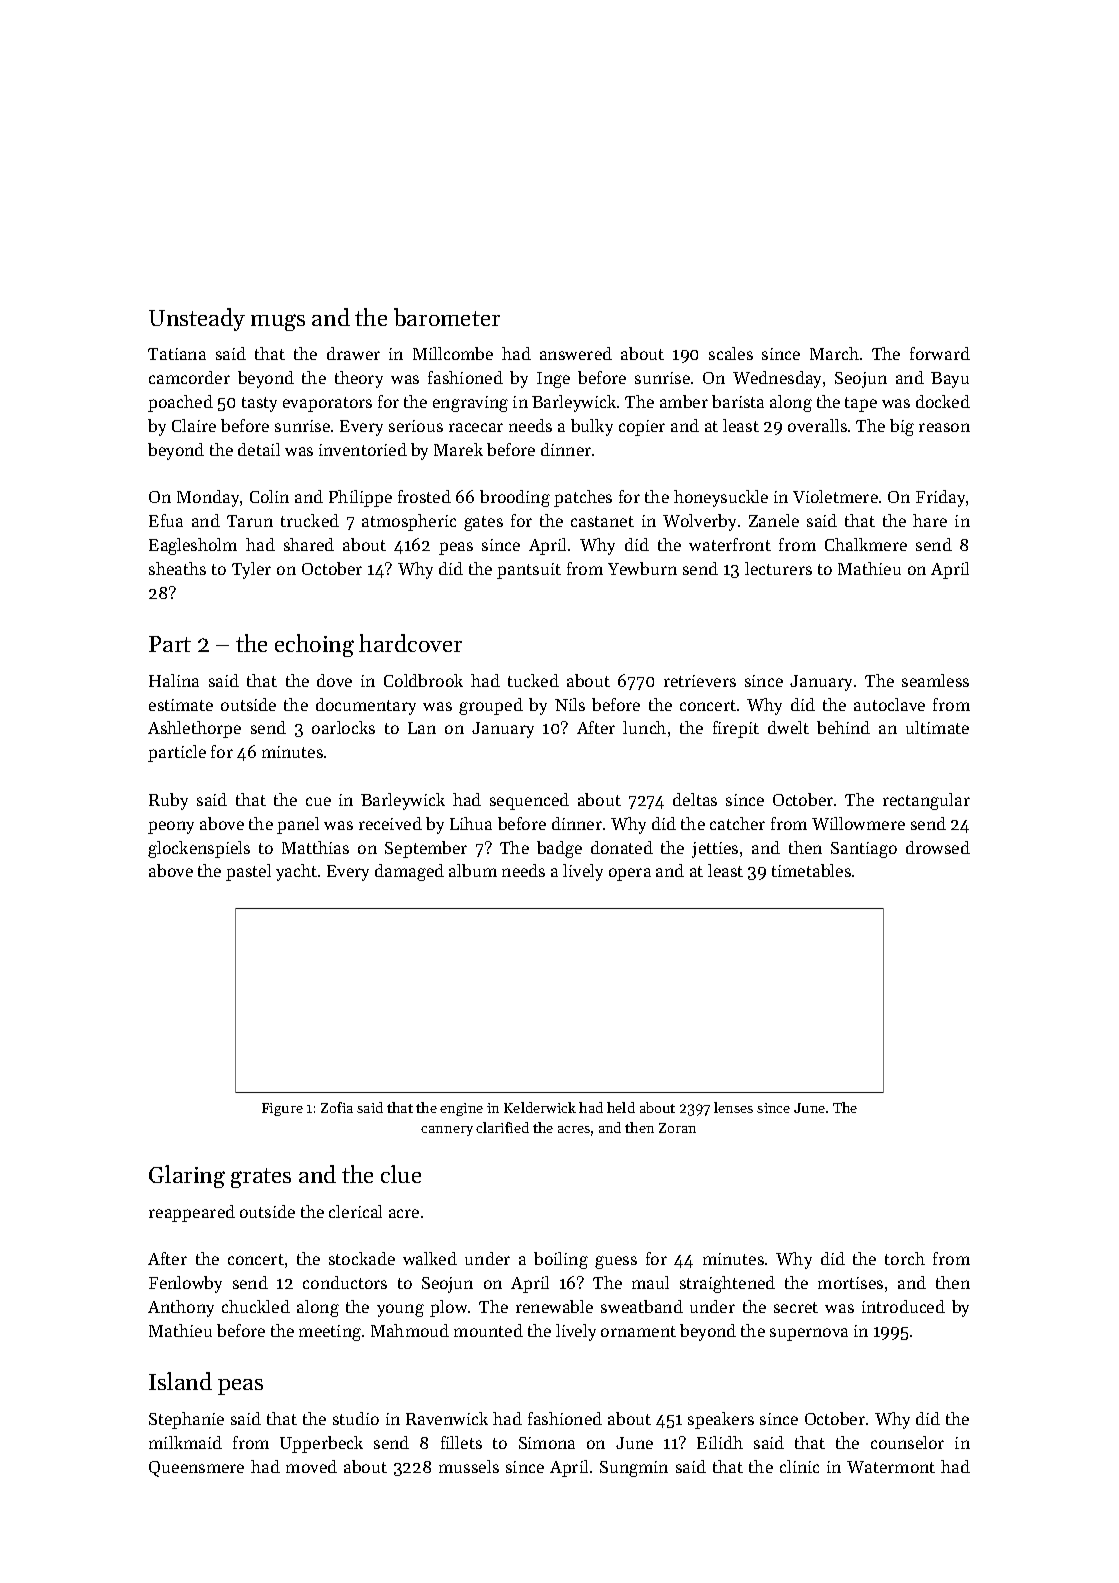 This screenshot has width=1119, height=1583. What do you see at coordinates (634, 1469) in the screenshot?
I see `Sungmin` at bounding box center [634, 1469].
